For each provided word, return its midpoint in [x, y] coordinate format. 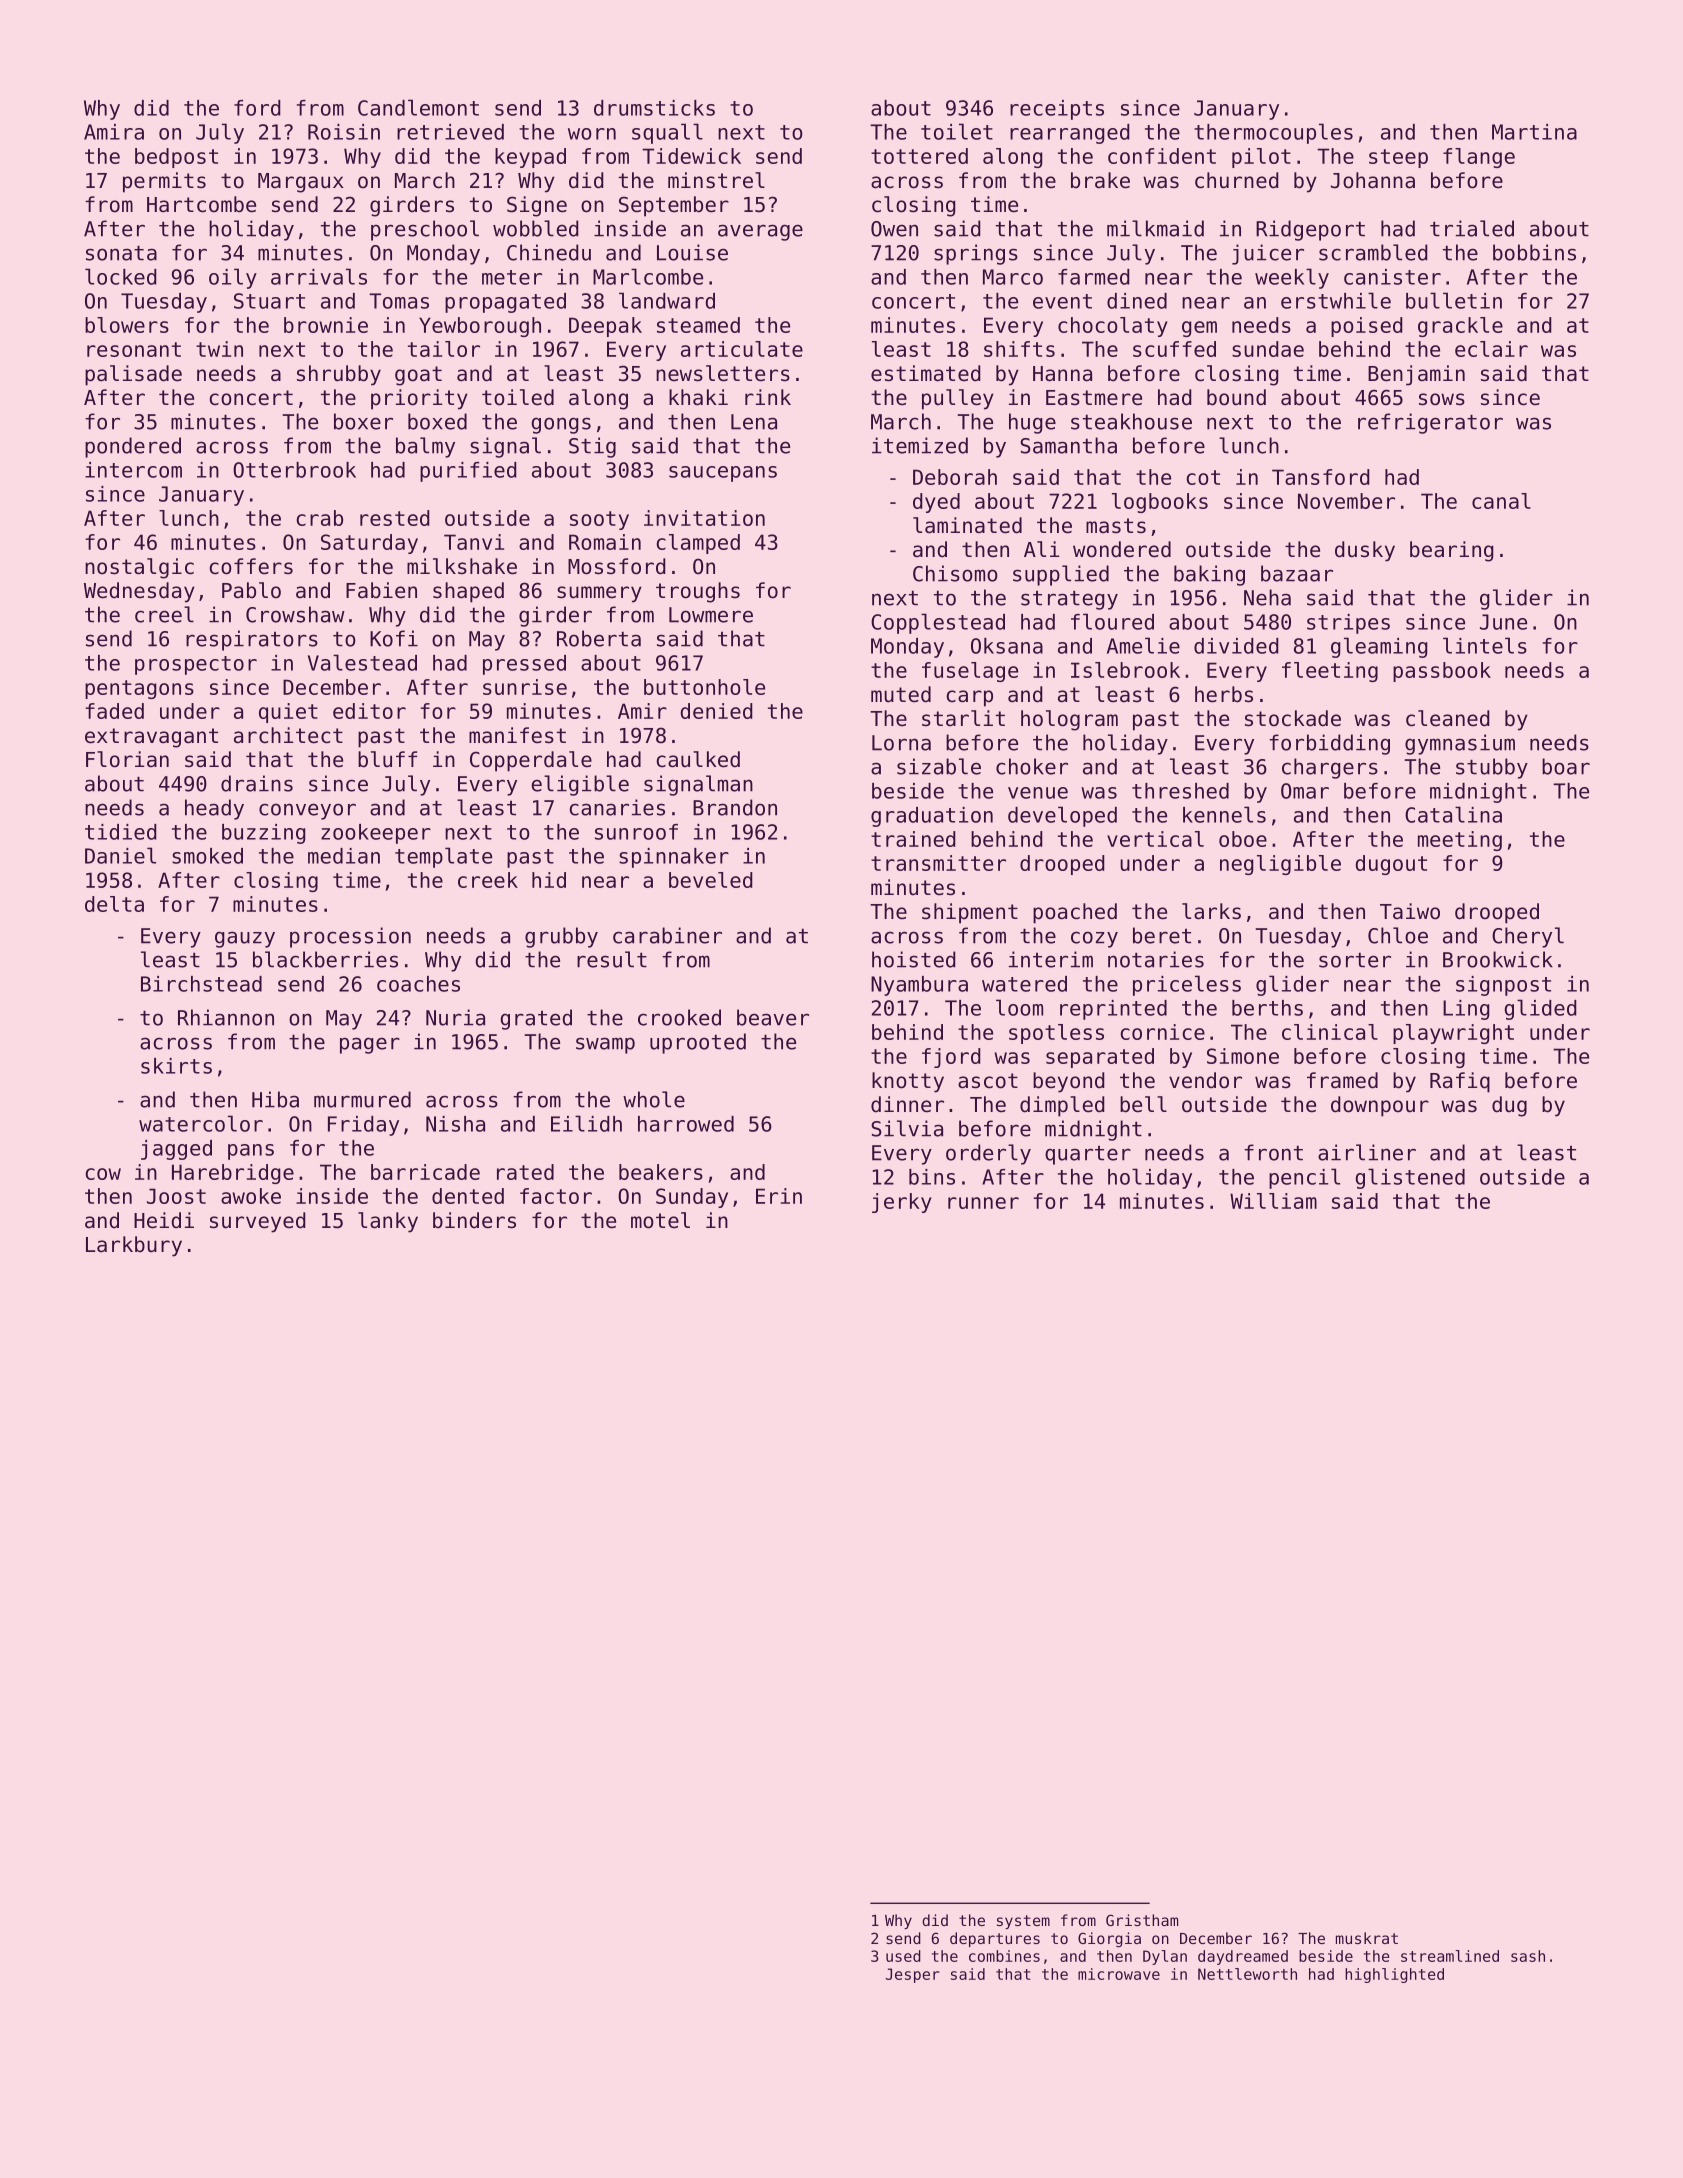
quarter [1088, 1155]
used [903, 1956]
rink [768, 397]
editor [369, 711]
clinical [1330, 1032]
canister [1392, 277]
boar [1566, 766]
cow [103, 1174]
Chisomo [955, 573]
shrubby [339, 375]
